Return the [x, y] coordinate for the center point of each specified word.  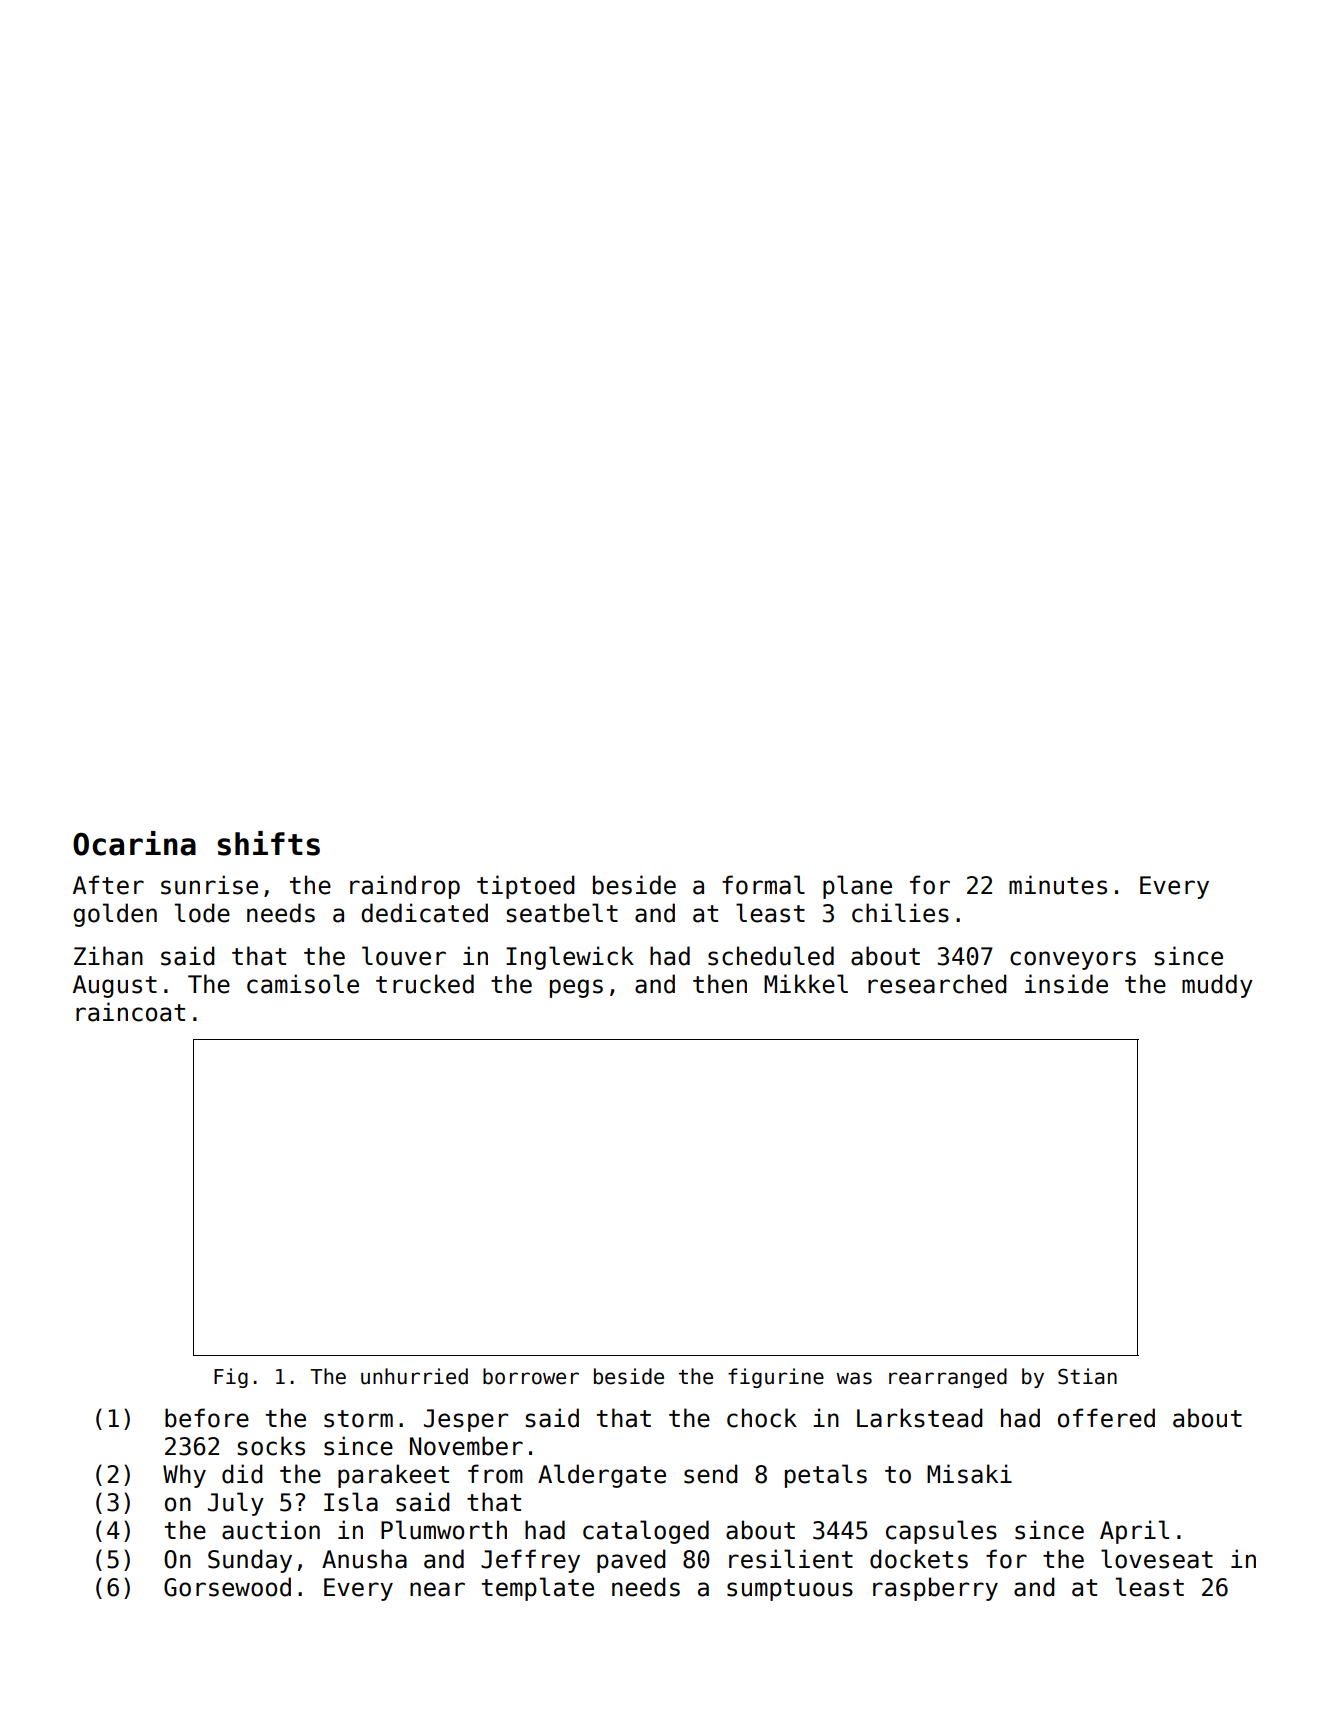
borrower [531, 1376]
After [108, 885]
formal [763, 885]
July [236, 1504]
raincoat [130, 1012]
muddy [1217, 986]
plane [857, 887]
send [711, 1474]
